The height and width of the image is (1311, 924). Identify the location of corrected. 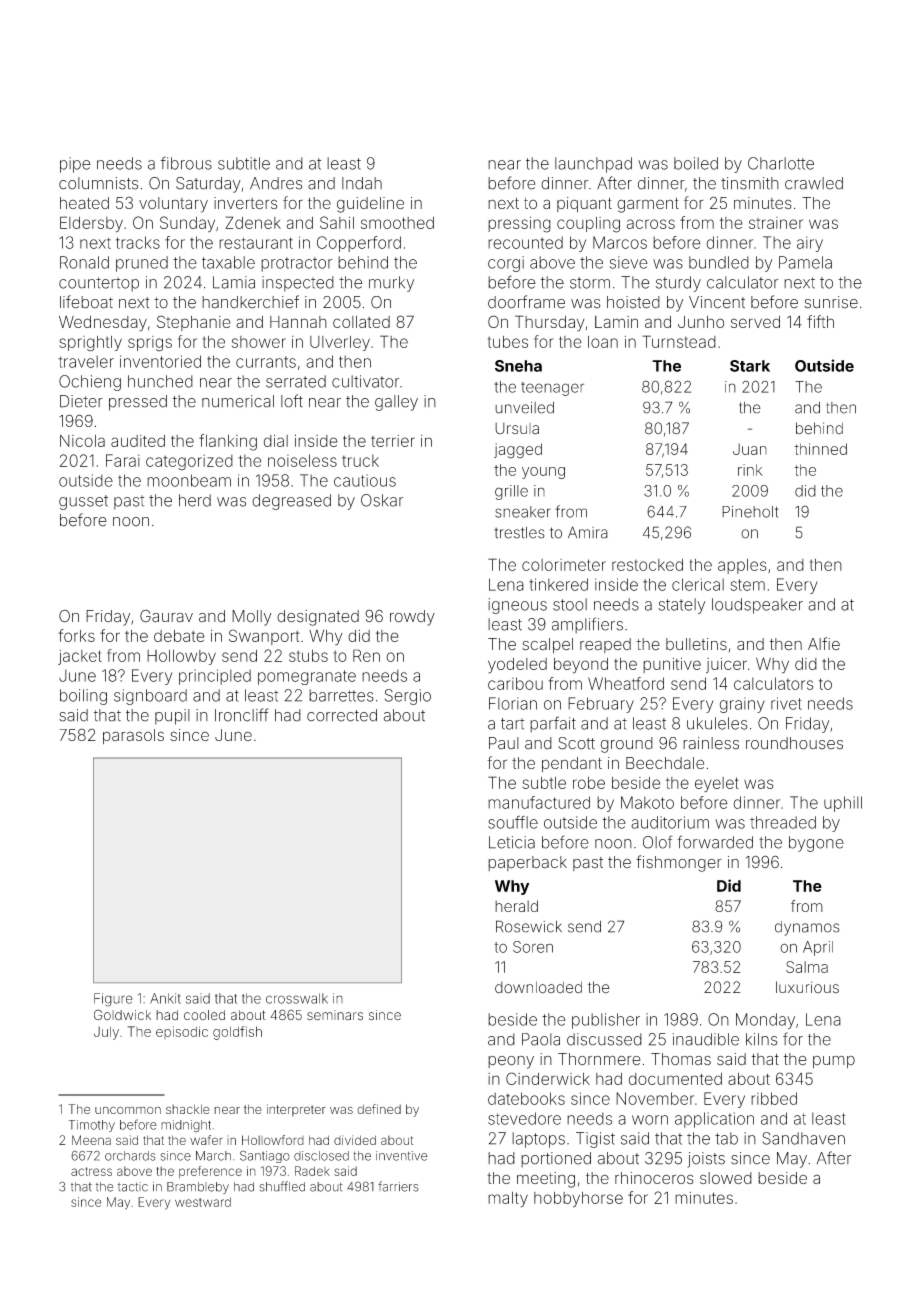
(342, 715).
